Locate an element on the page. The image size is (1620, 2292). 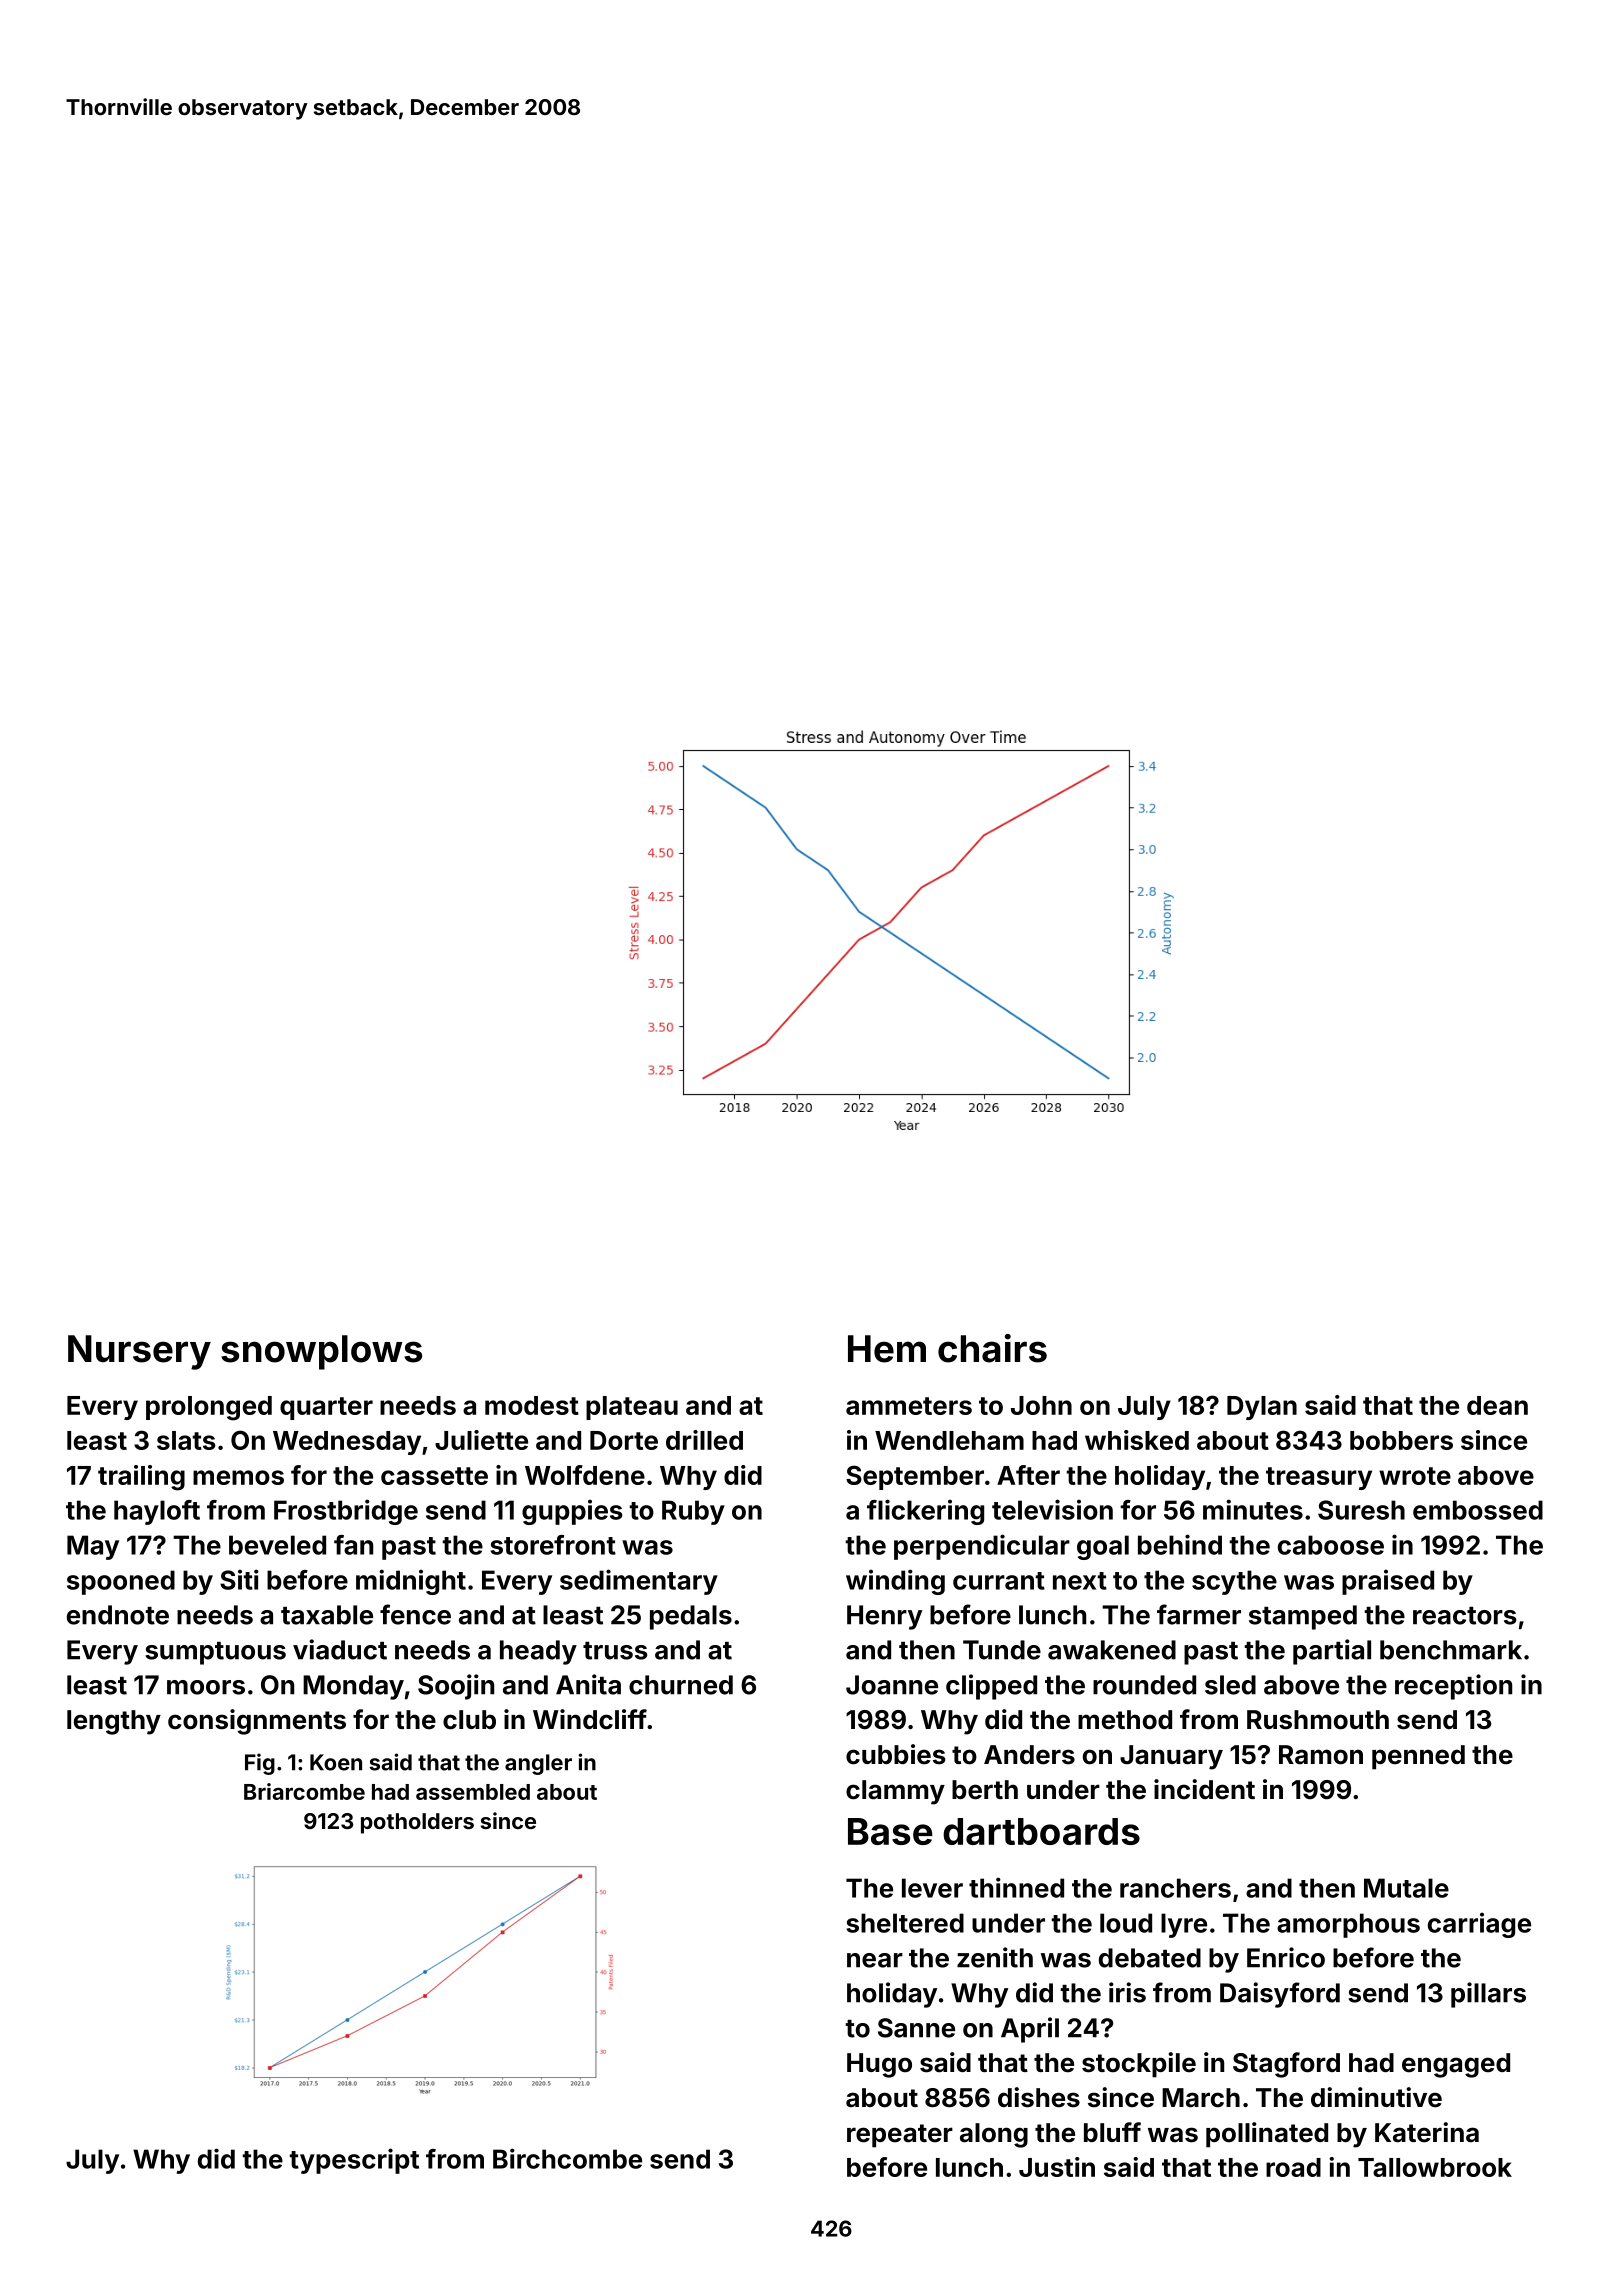
carriage is located at coordinates (1479, 1925).
